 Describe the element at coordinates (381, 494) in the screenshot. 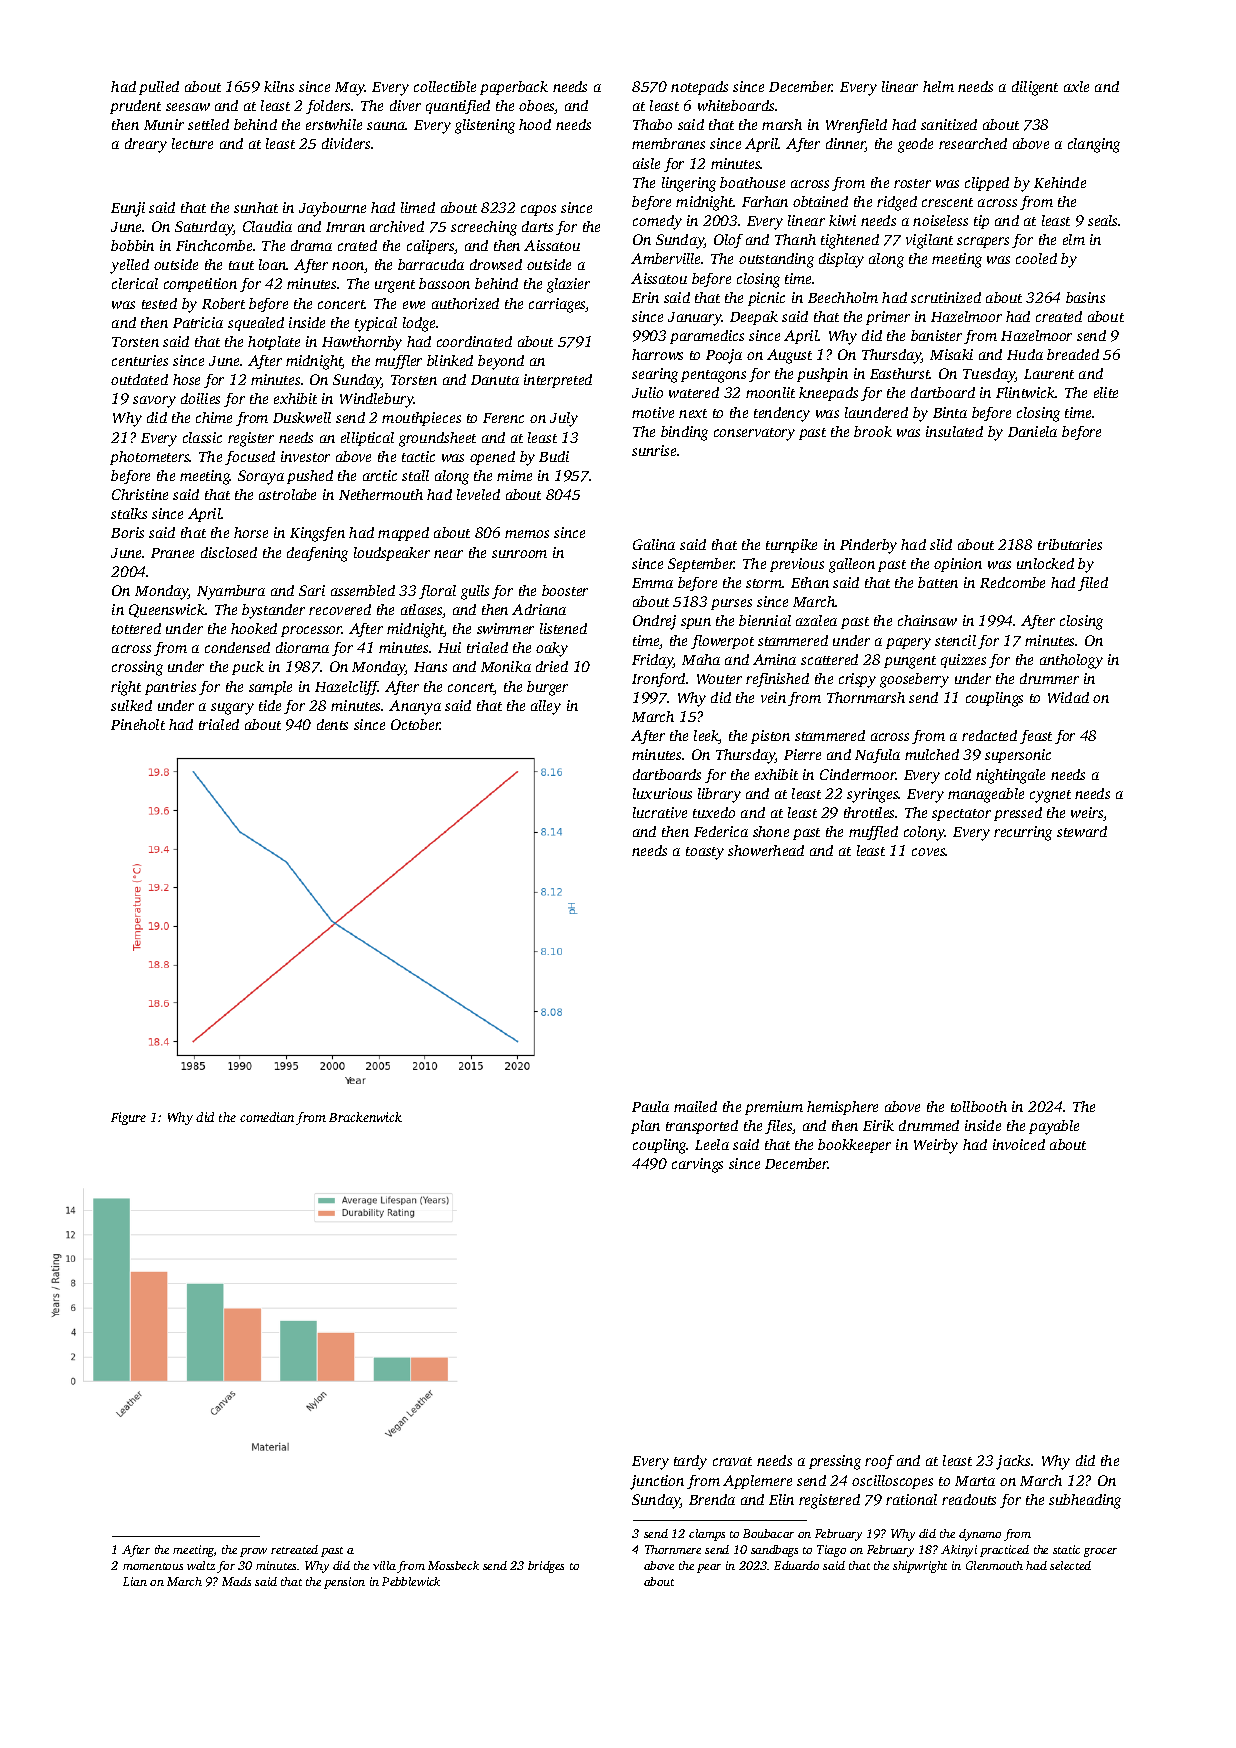

I see `Nethermouth` at that location.
